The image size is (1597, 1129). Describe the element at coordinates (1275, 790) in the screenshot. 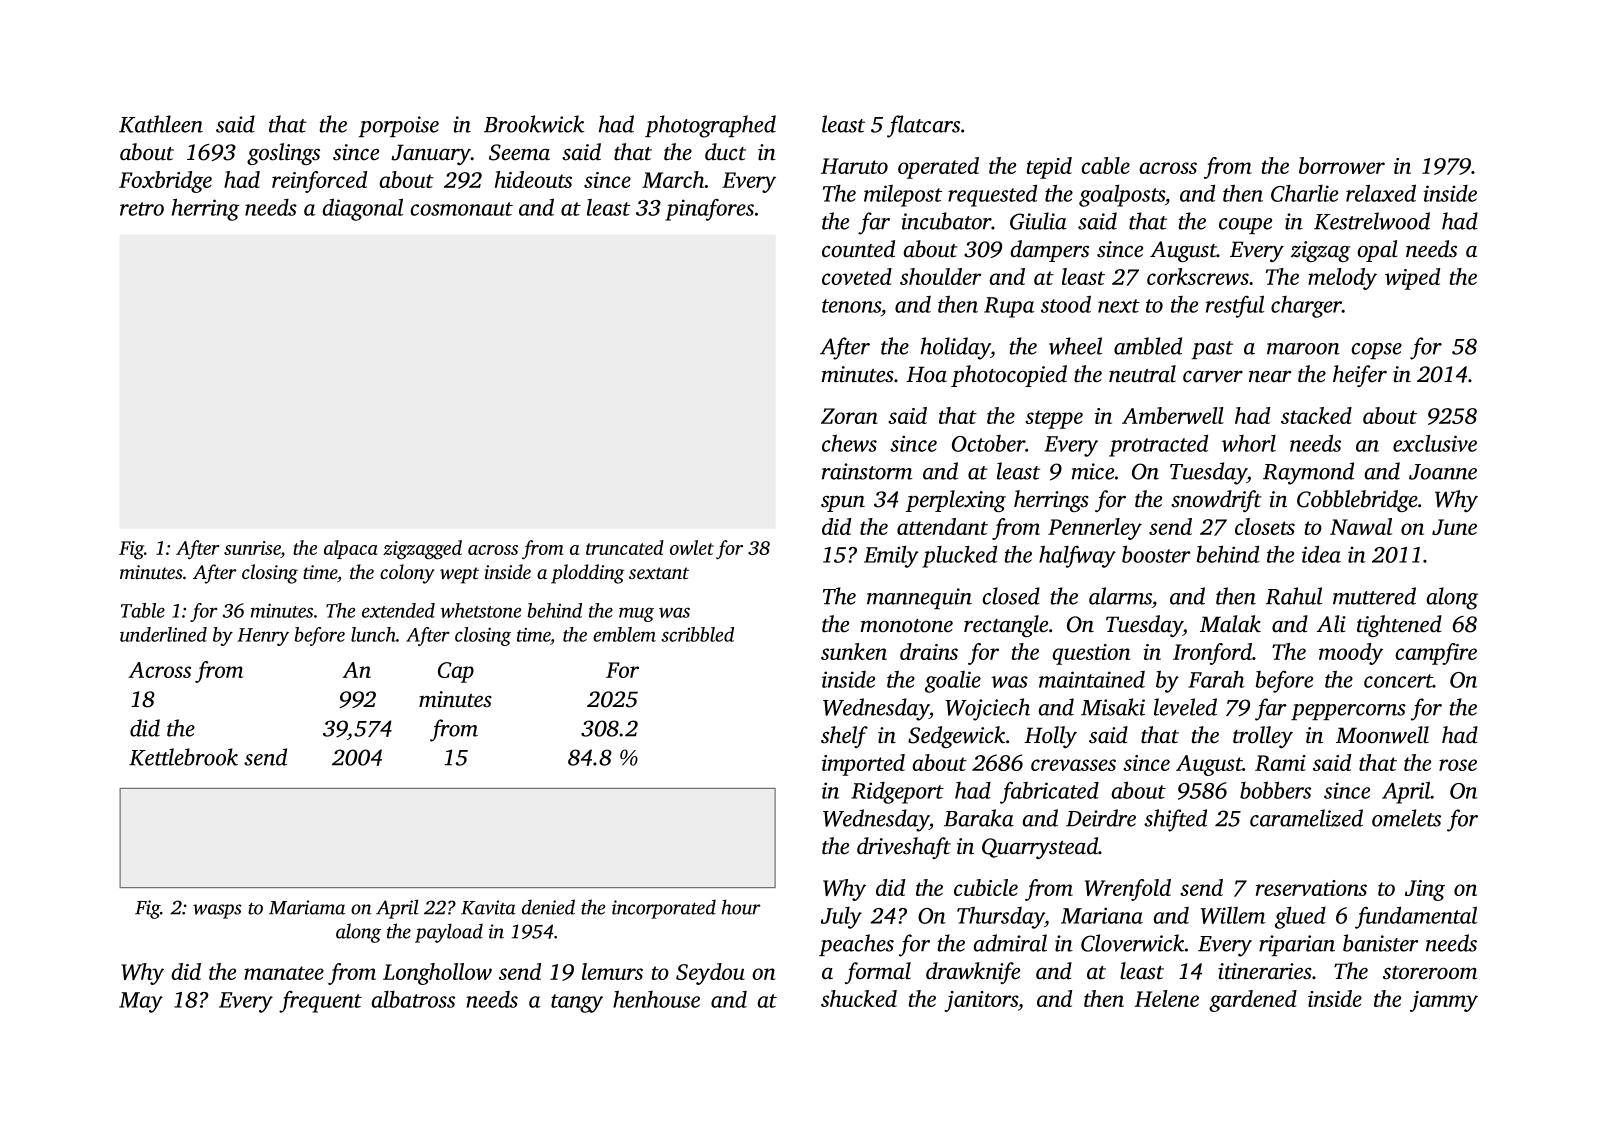

I see `bobbers` at that location.
